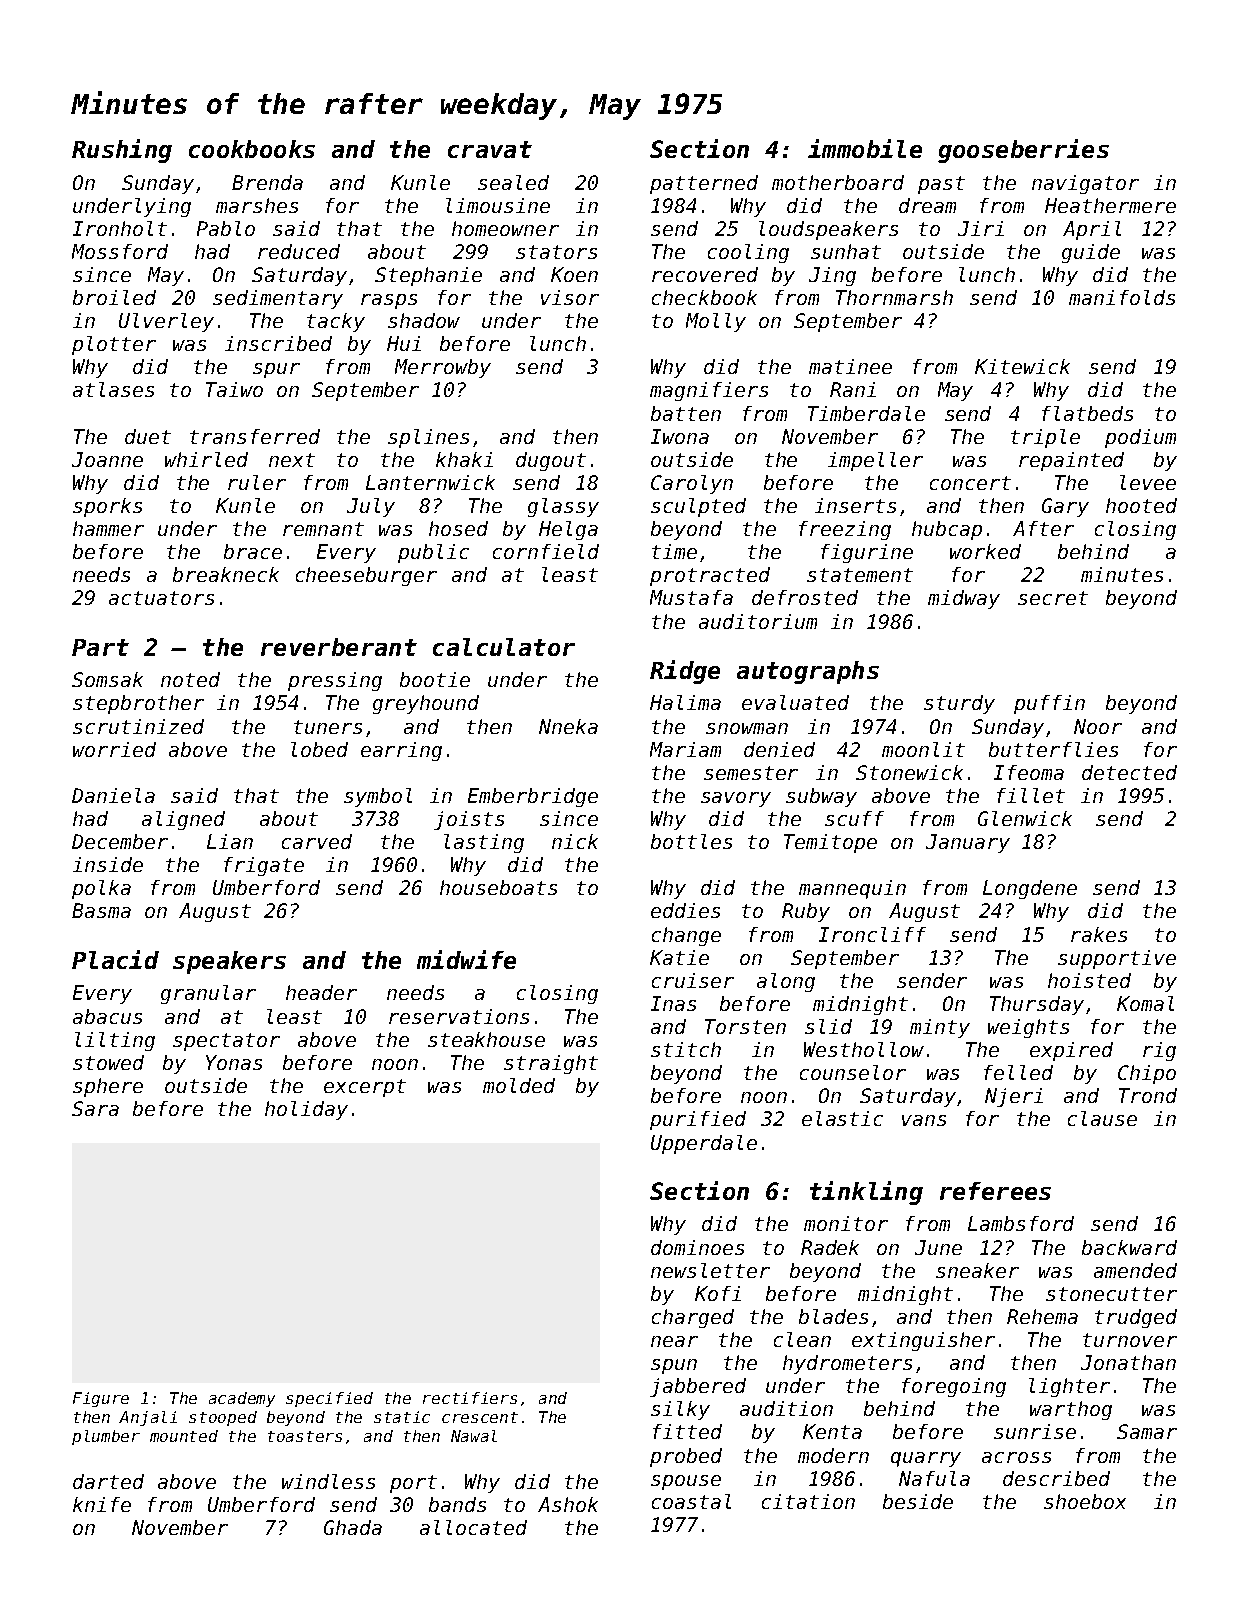 The height and width of the screenshot is (1618, 1250). I want to click on patterned, so click(704, 184).
